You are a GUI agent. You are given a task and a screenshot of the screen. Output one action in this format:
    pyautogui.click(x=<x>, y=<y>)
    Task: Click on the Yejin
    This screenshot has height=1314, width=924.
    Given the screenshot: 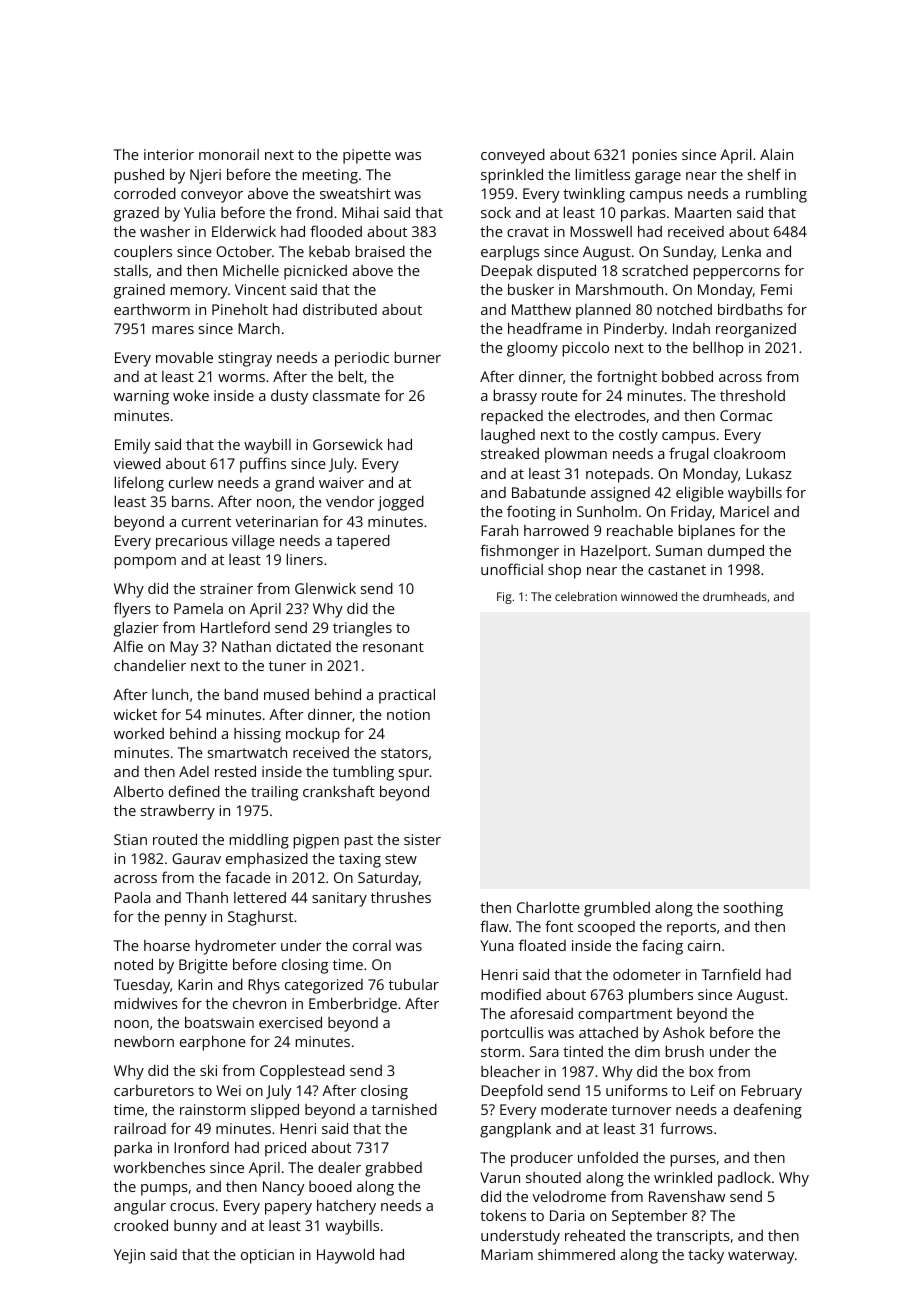 What is the action you would take?
    pyautogui.click(x=129, y=1256)
